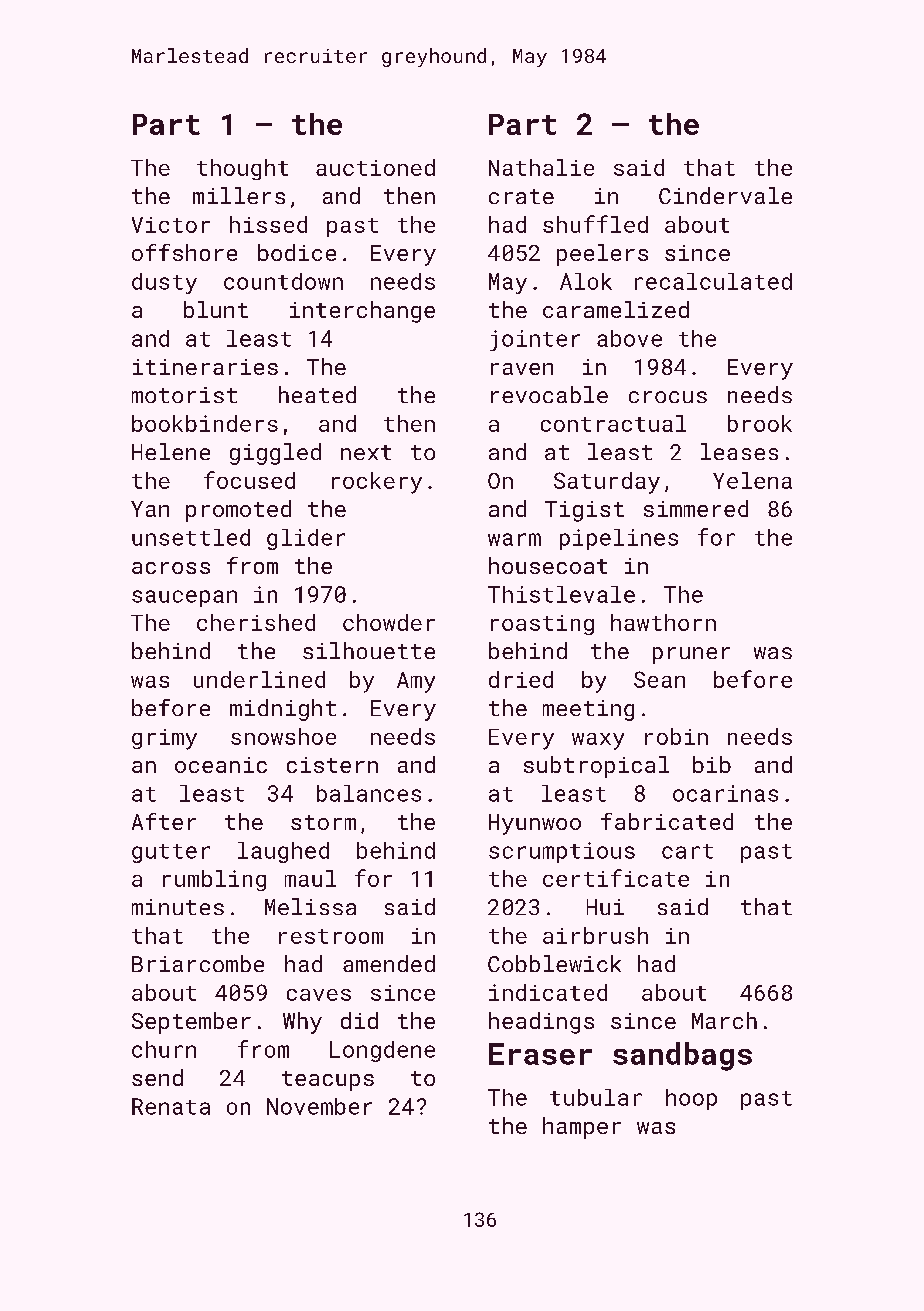  I want to click on November, so click(319, 1106).
